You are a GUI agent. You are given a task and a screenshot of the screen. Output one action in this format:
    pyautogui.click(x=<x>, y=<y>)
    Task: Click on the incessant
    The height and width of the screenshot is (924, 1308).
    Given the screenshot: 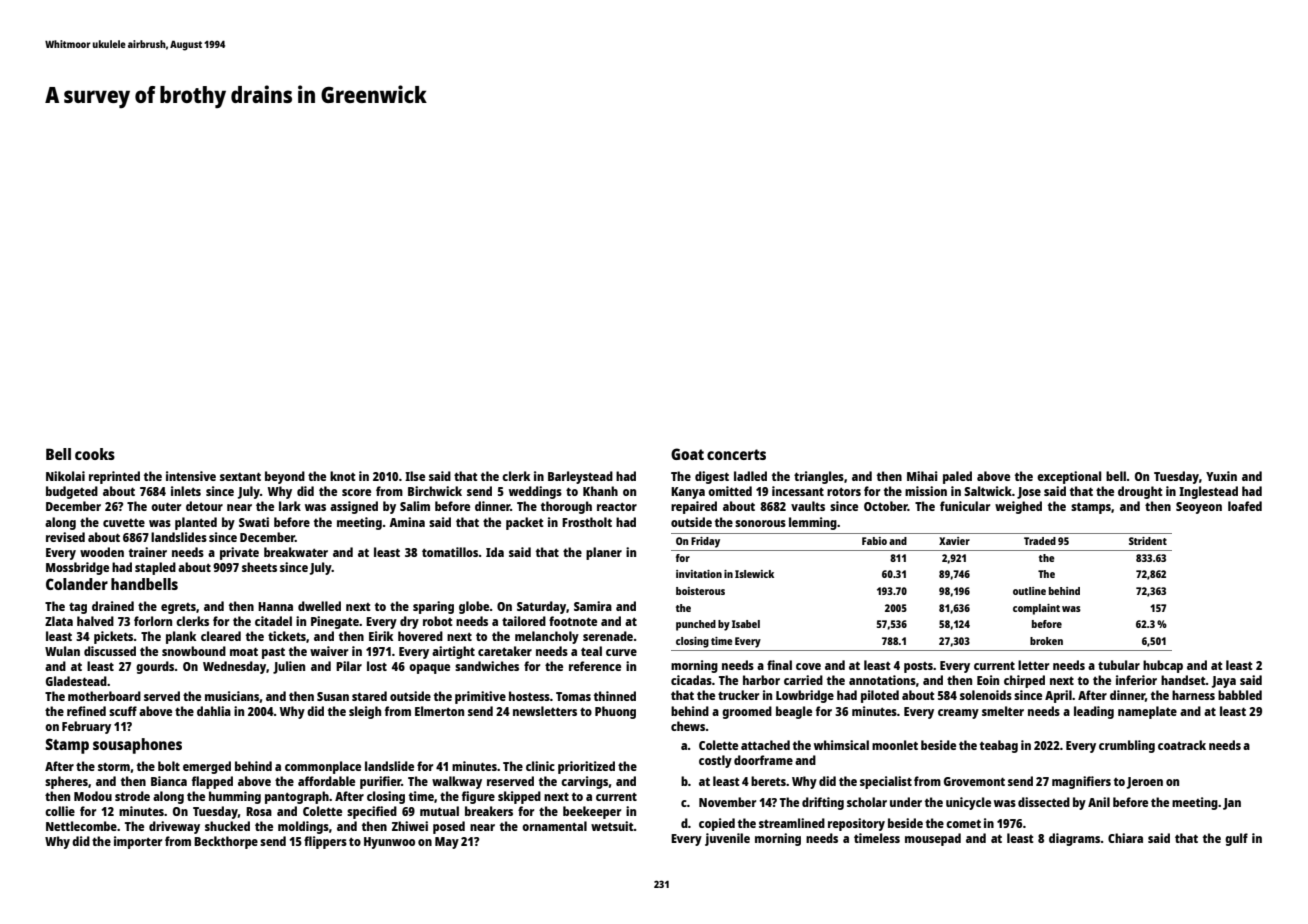 What is the action you would take?
    pyautogui.click(x=798, y=491)
